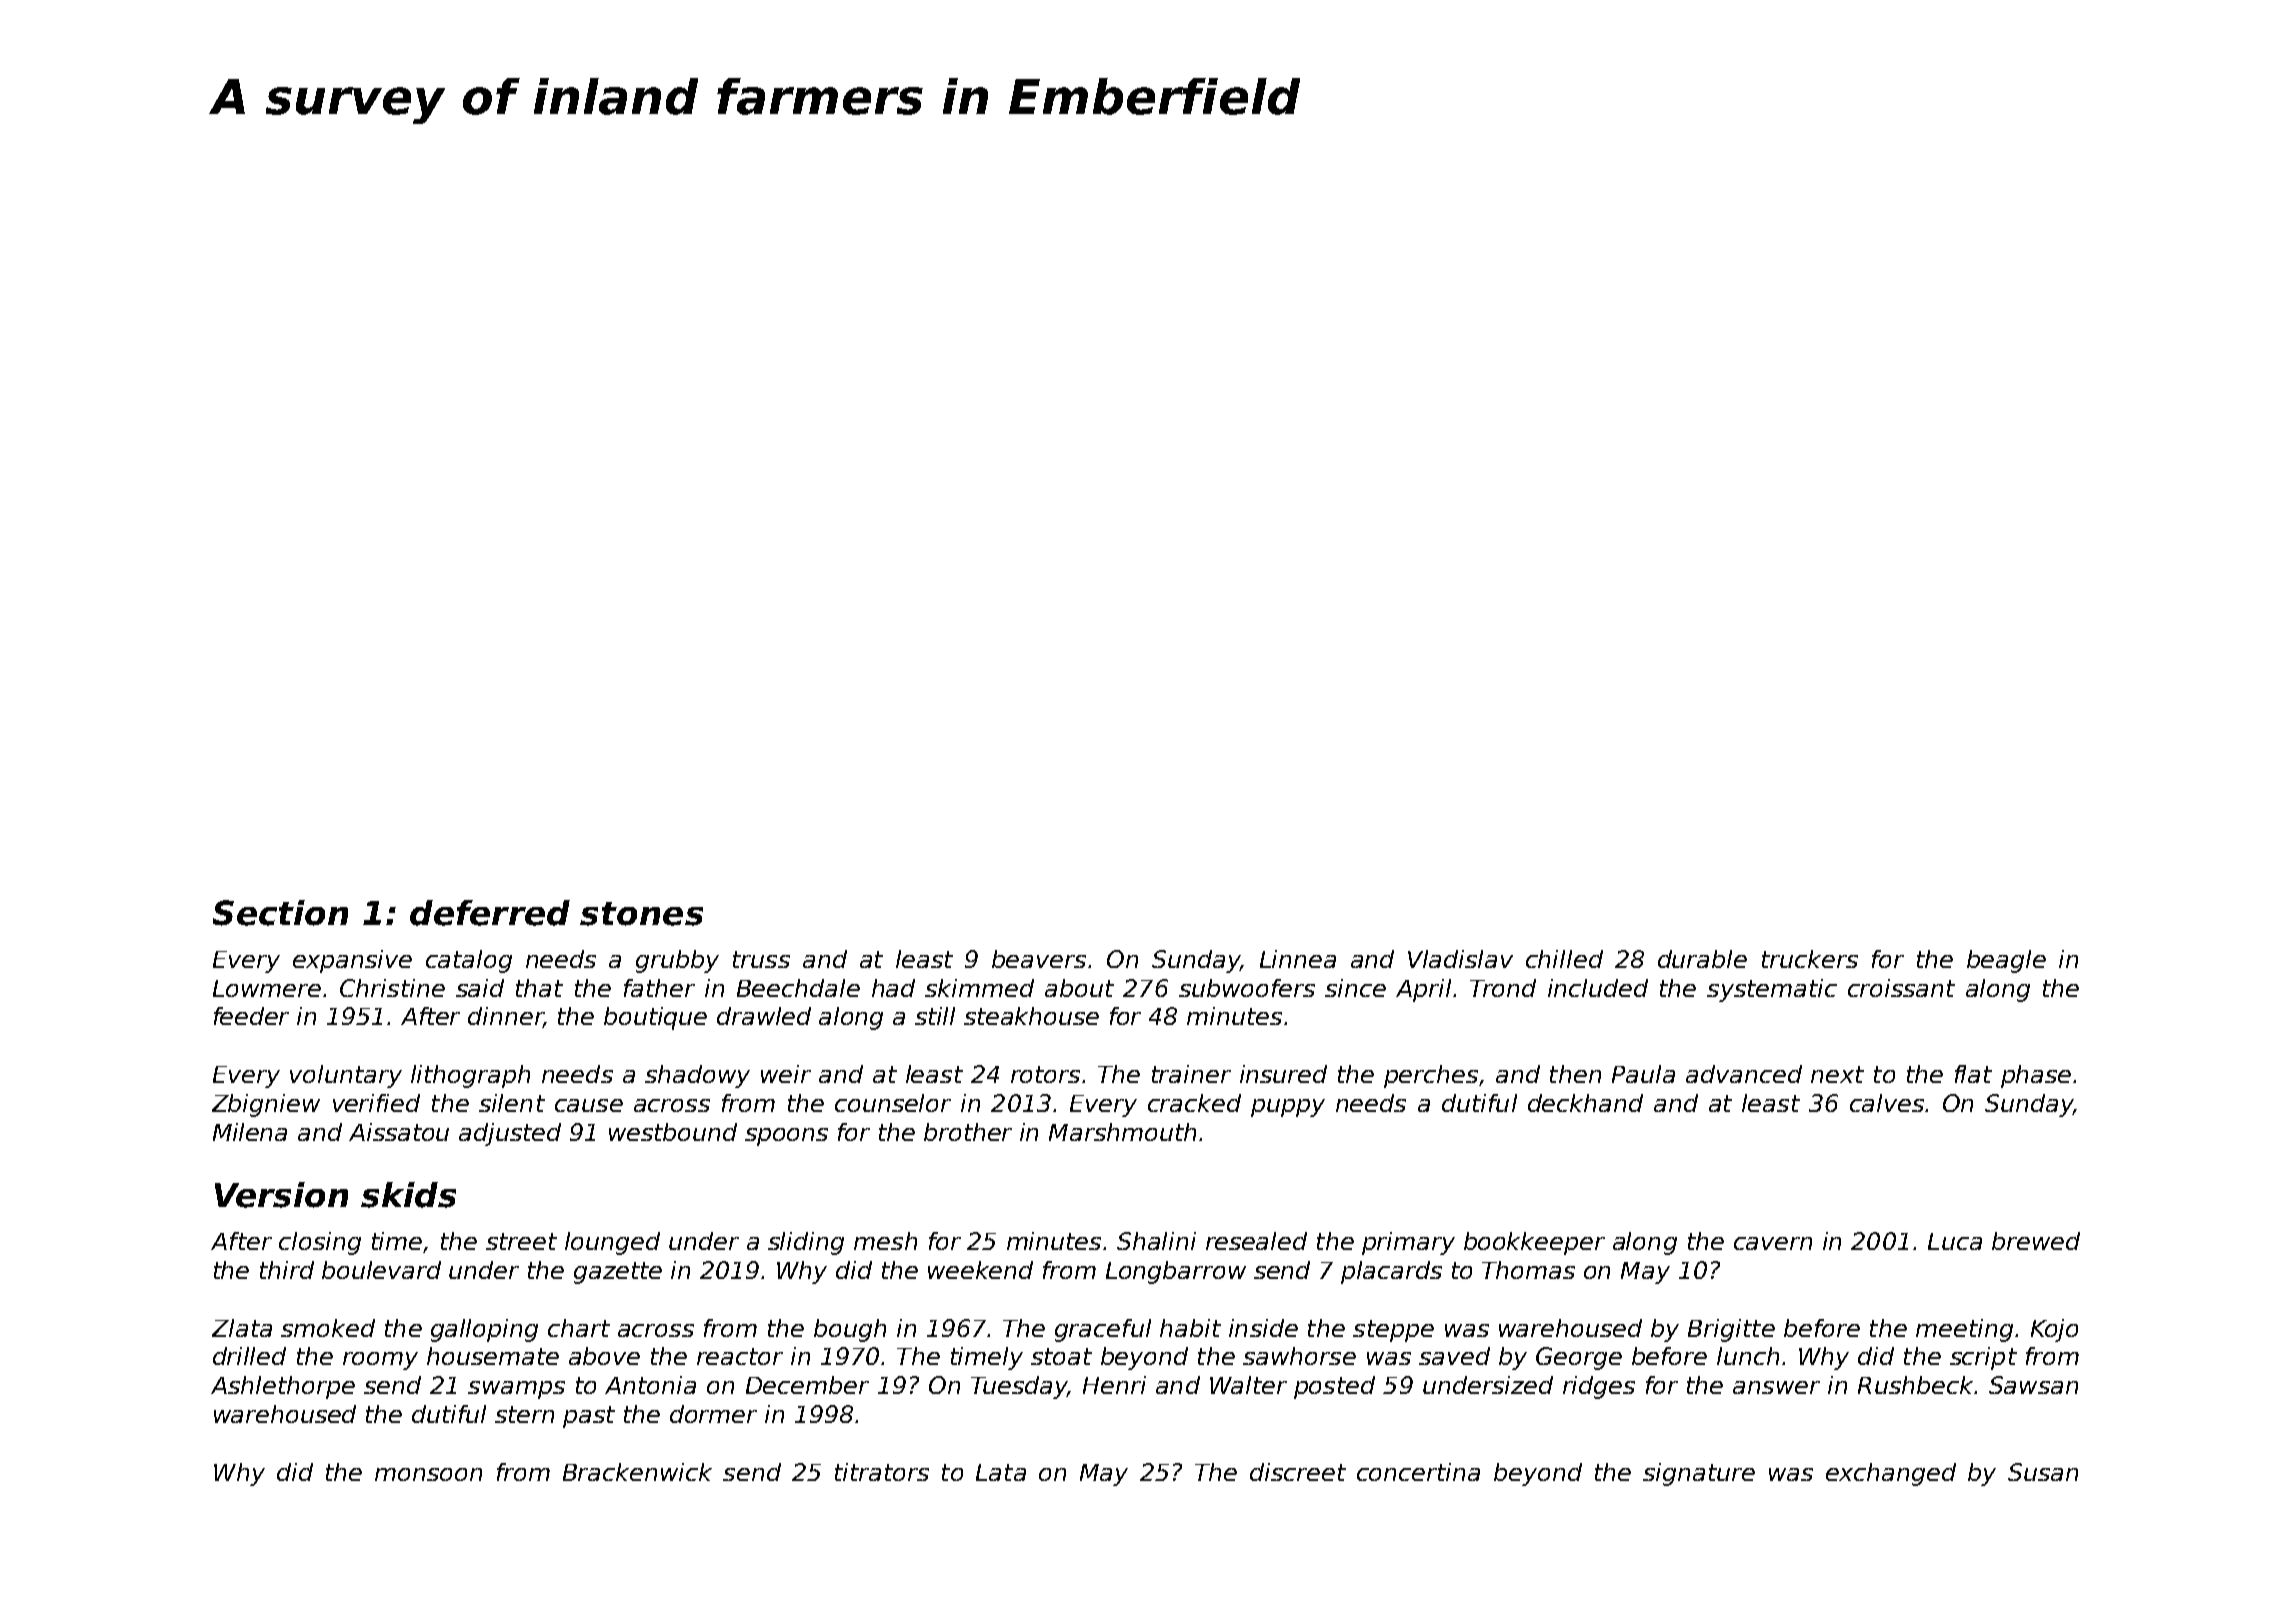 Image resolution: width=2292 pixels, height=1620 pixels. Describe the element at coordinates (641, 914) in the screenshot. I see `stones` at that location.
